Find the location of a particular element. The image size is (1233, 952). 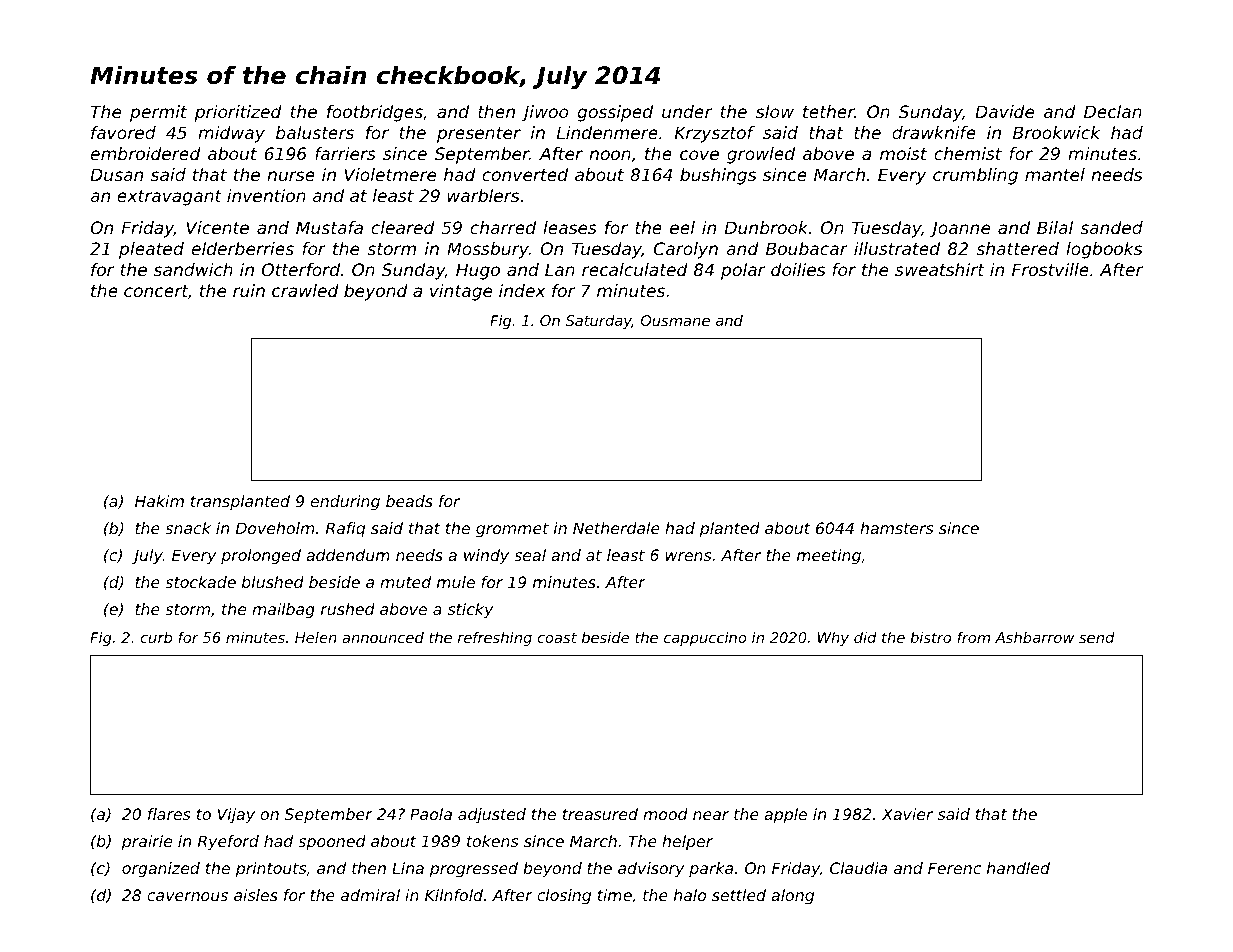

mule is located at coordinates (456, 582).
